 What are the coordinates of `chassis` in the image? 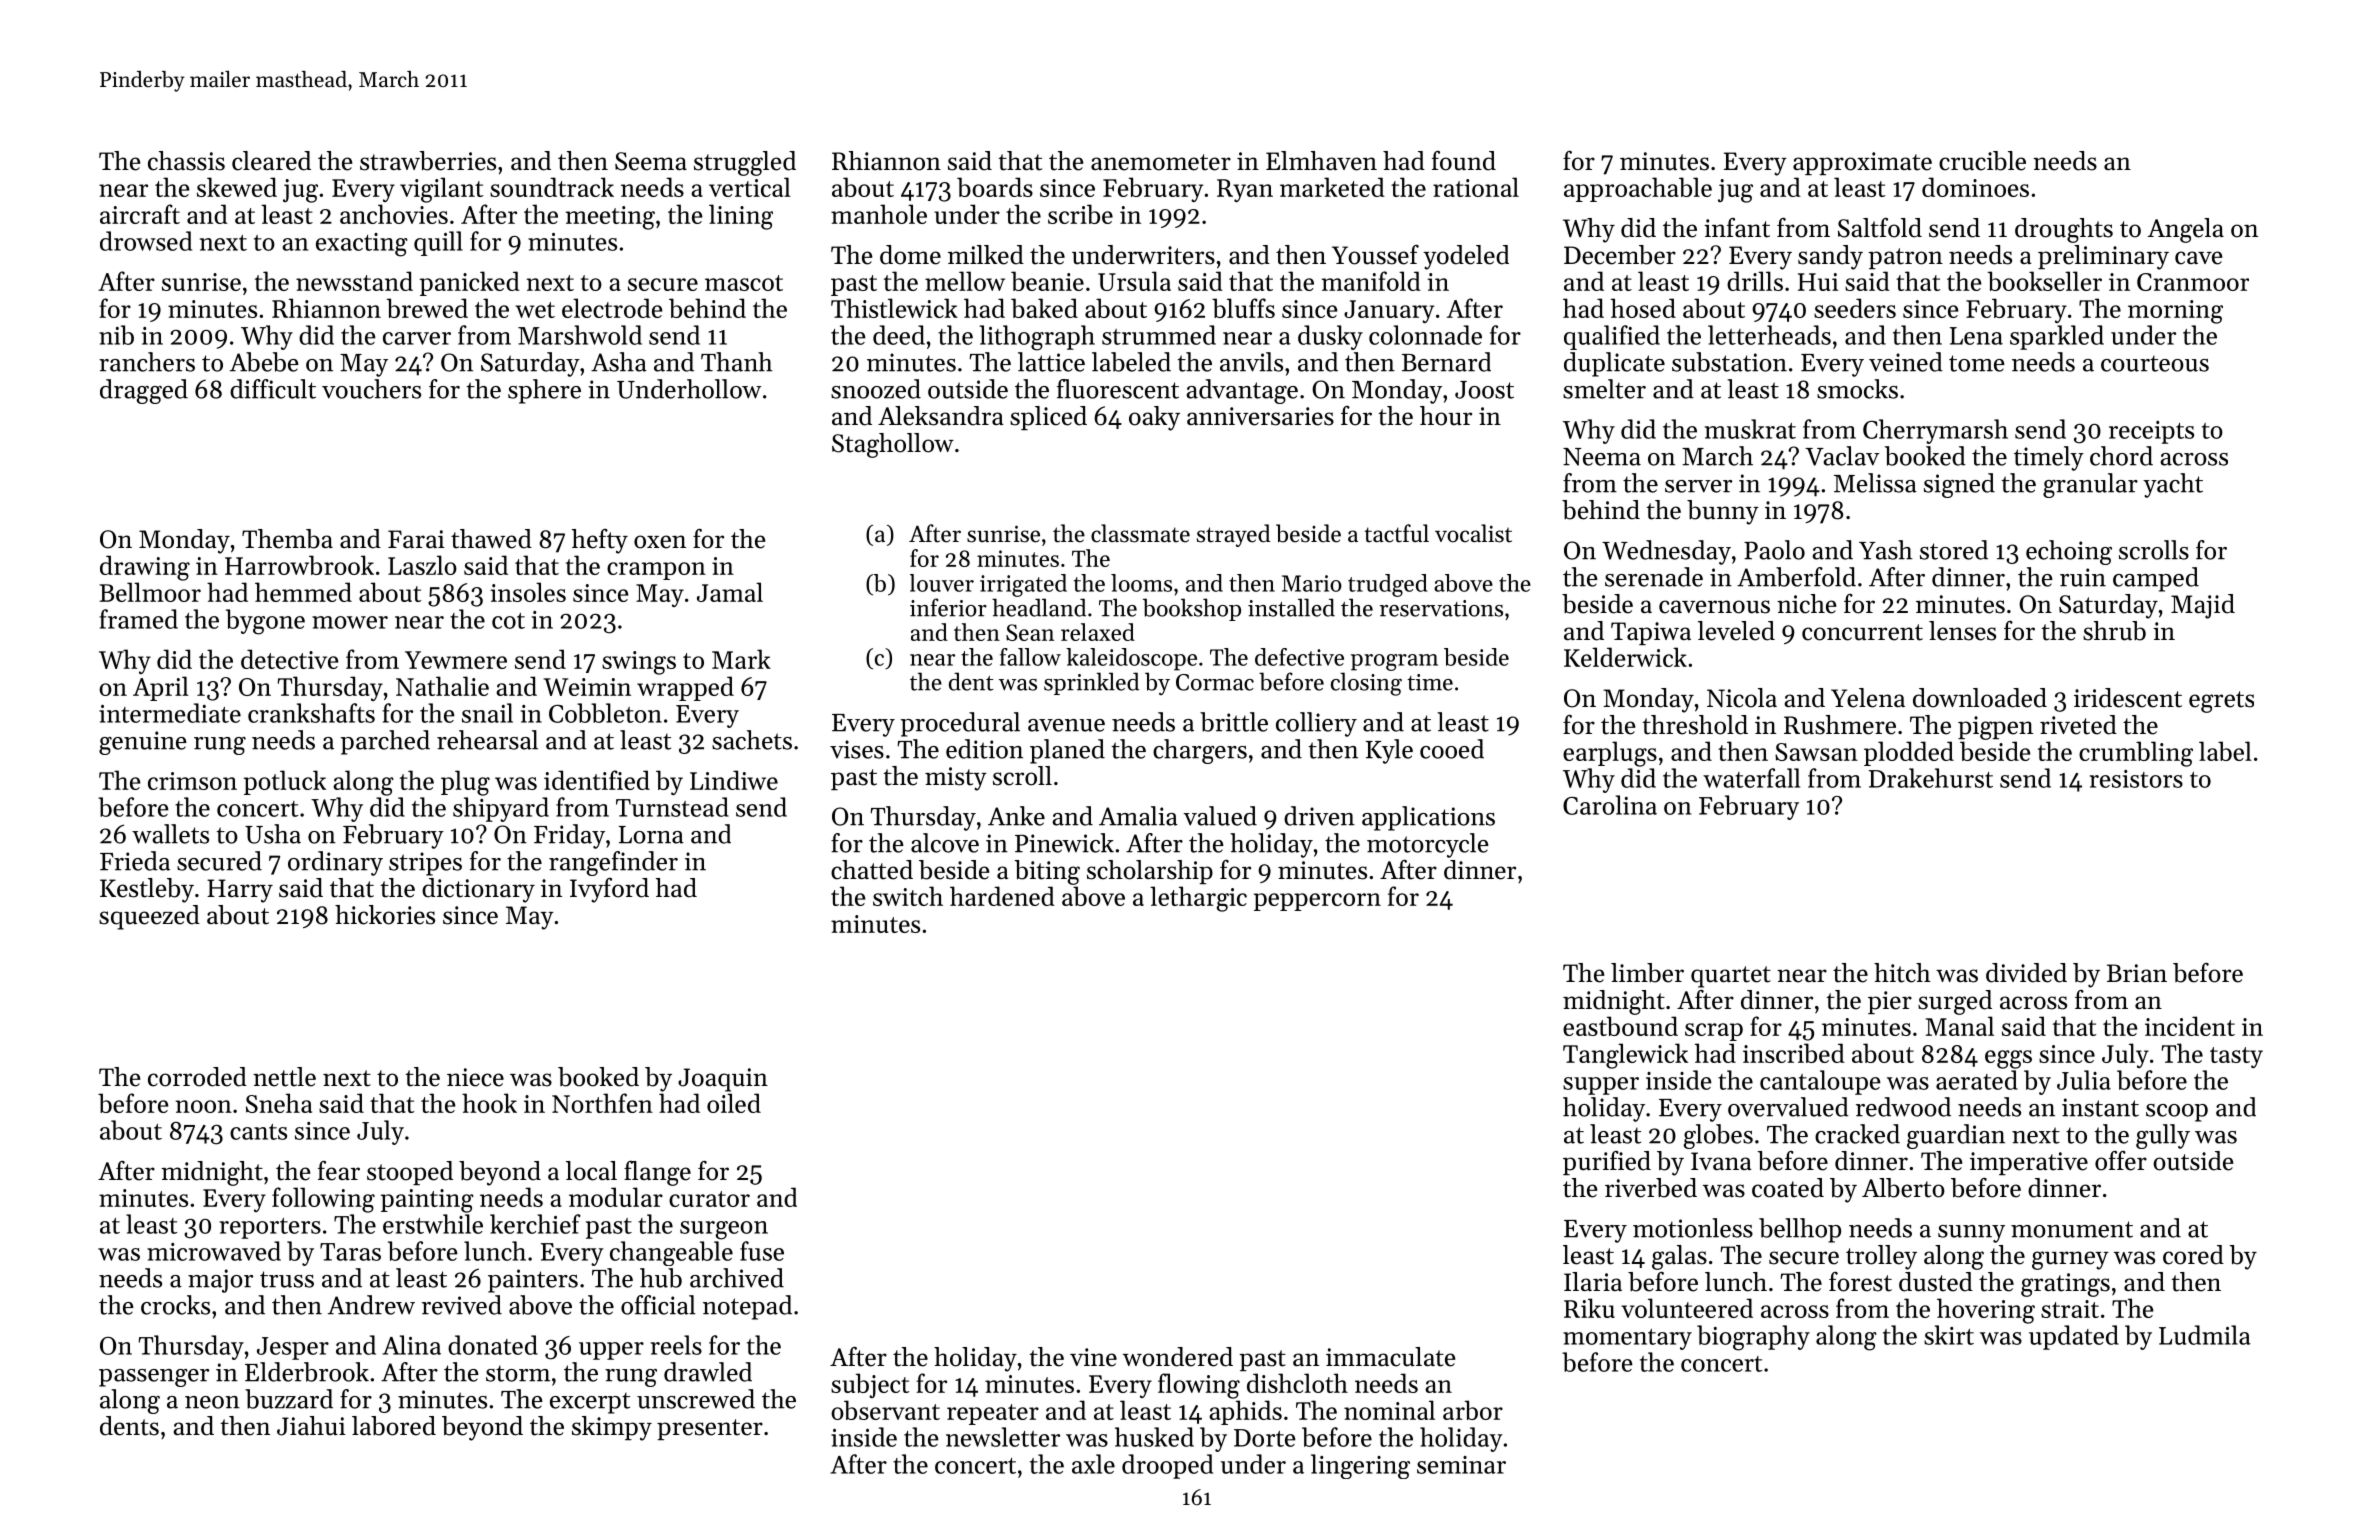 It's located at (186, 161).
